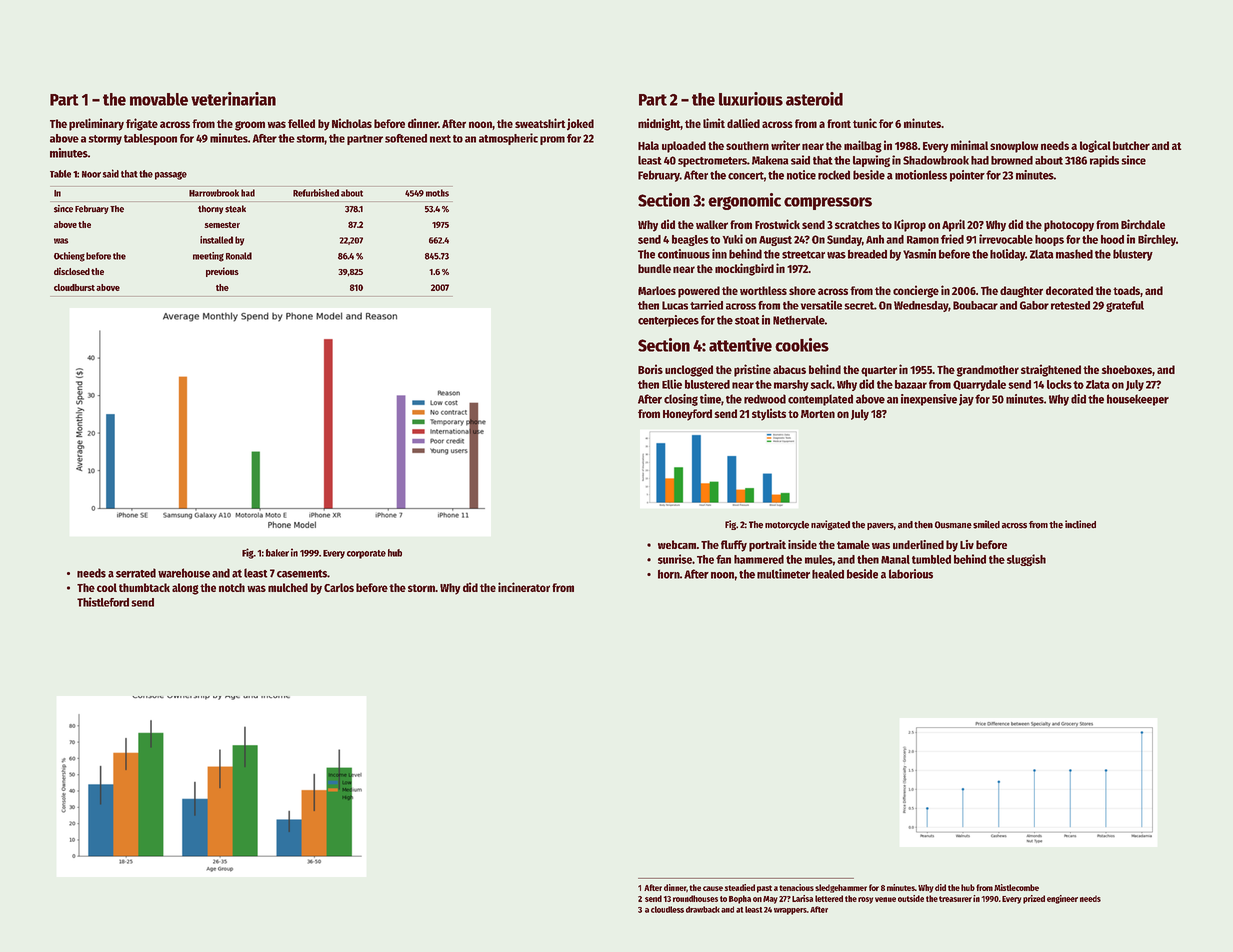 The image size is (1233, 952). I want to click on warehouse, so click(184, 573).
